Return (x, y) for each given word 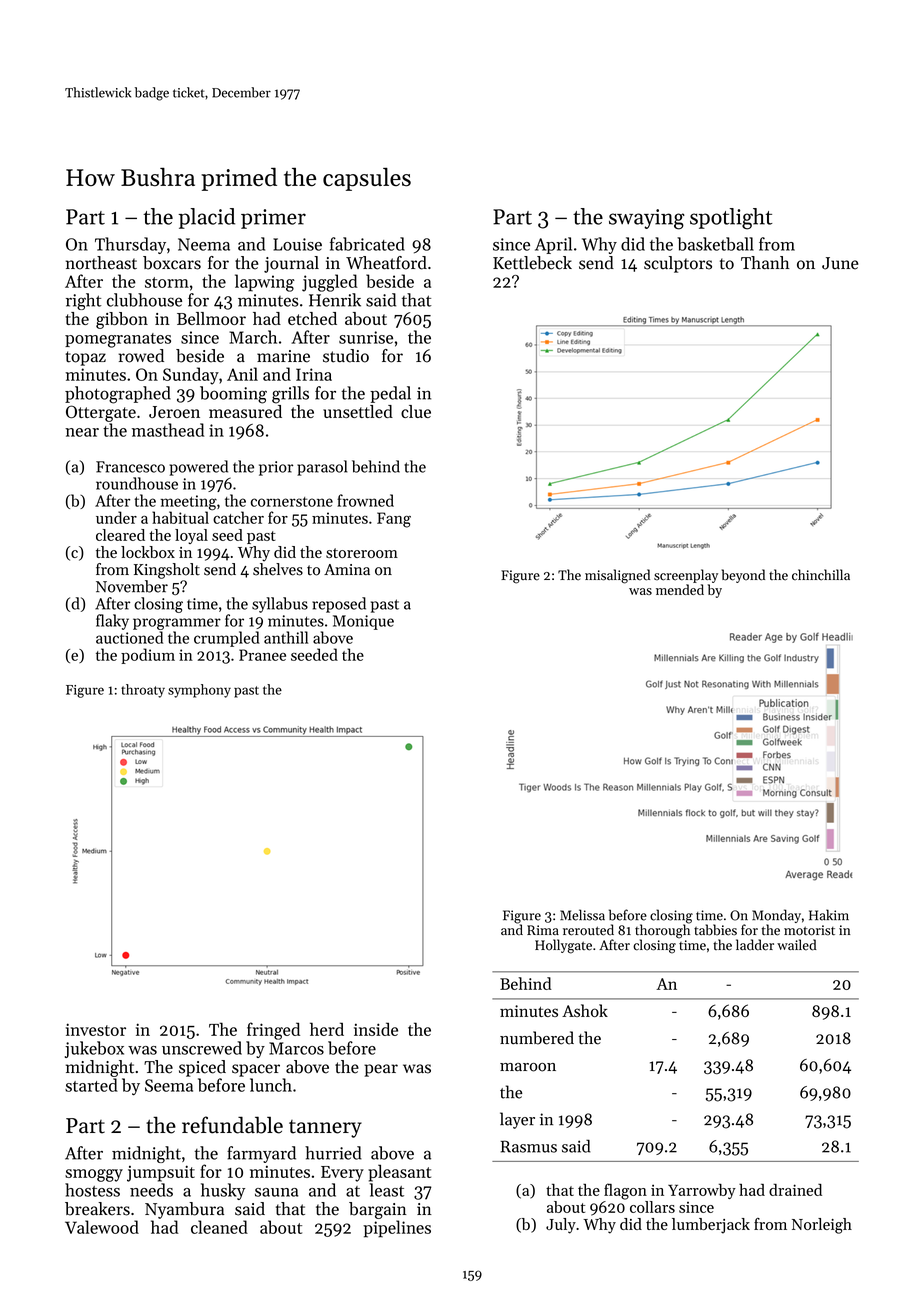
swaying (647, 219)
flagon (625, 1191)
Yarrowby (702, 1191)
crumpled (227, 639)
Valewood (102, 1227)
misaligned (617, 576)
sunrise (366, 337)
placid (206, 218)
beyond (743, 576)
